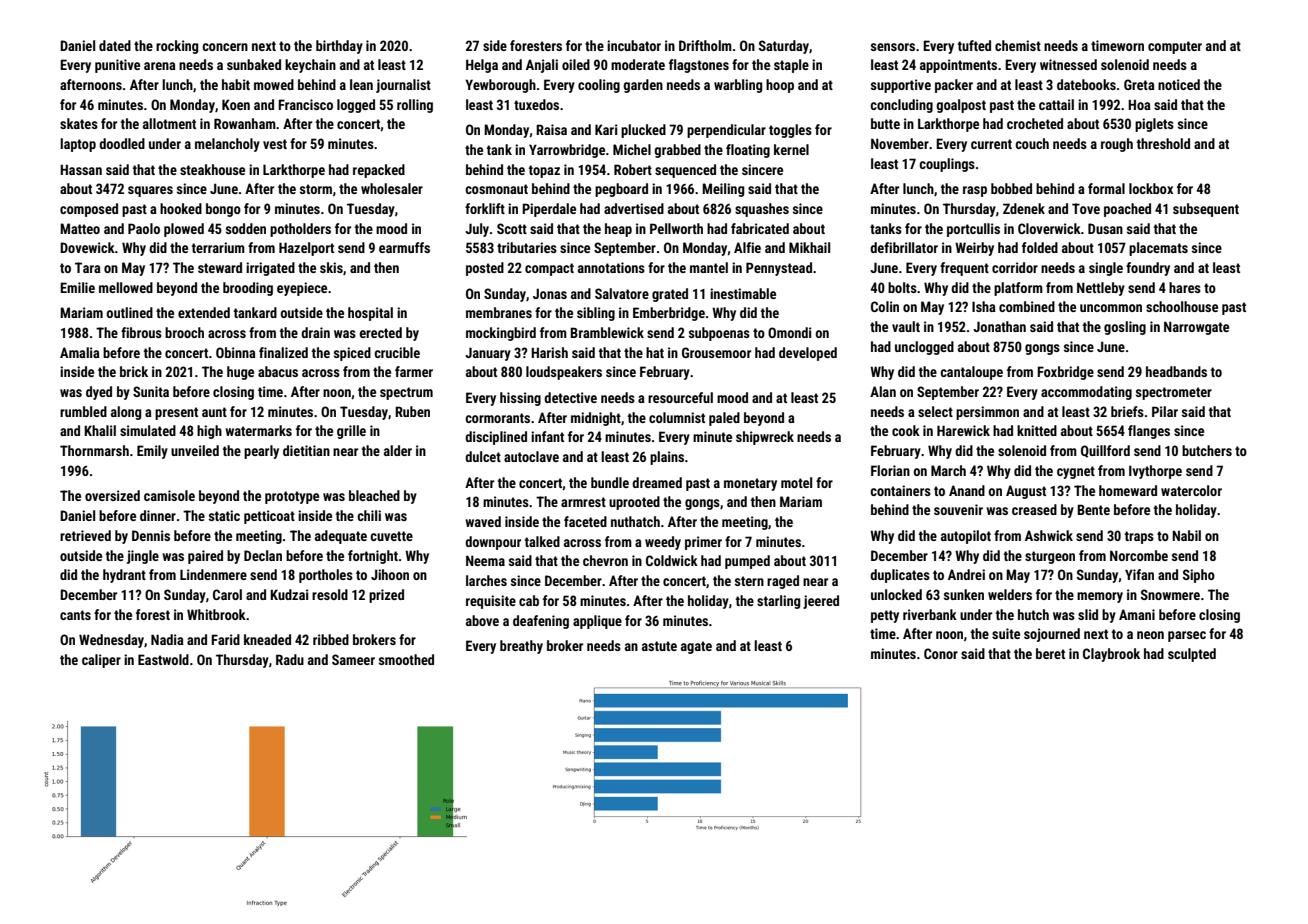 The image size is (1308, 924). What do you see at coordinates (214, 412) in the page?
I see `aunt` at bounding box center [214, 412].
